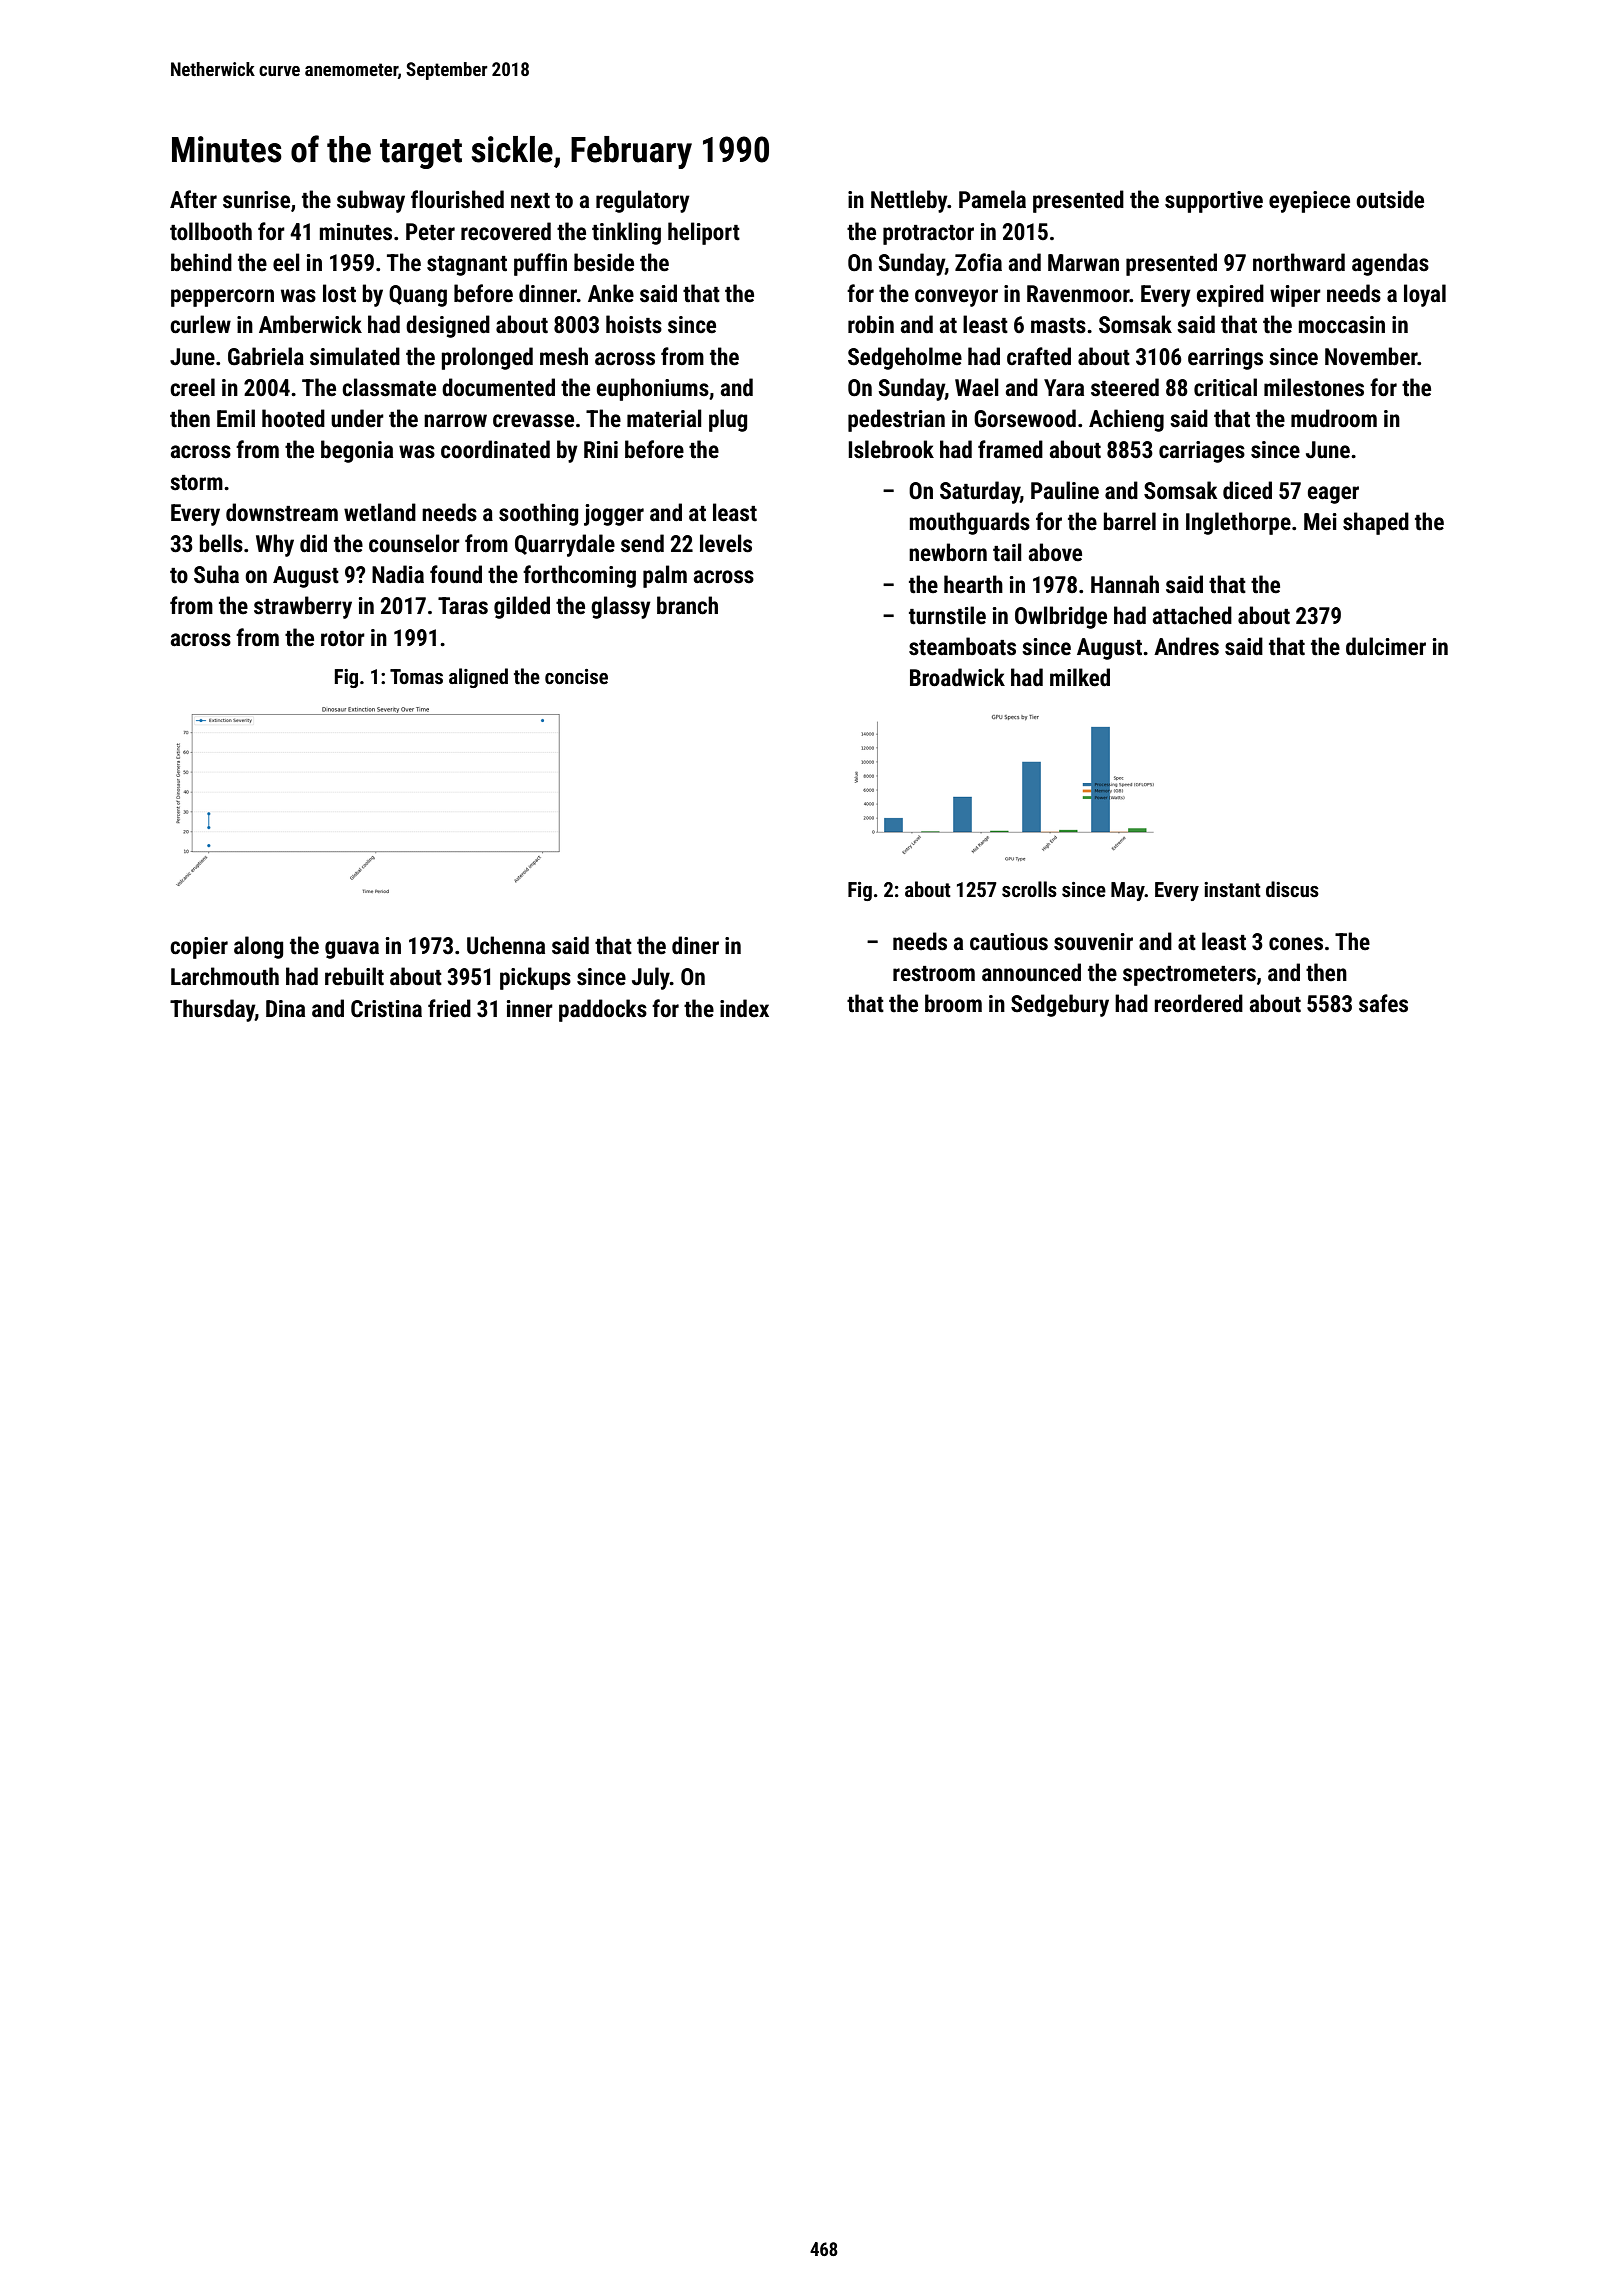 Image resolution: width=1620 pixels, height=2292 pixels. What do you see at coordinates (416, 676) in the screenshot?
I see `Tomas` at bounding box center [416, 676].
